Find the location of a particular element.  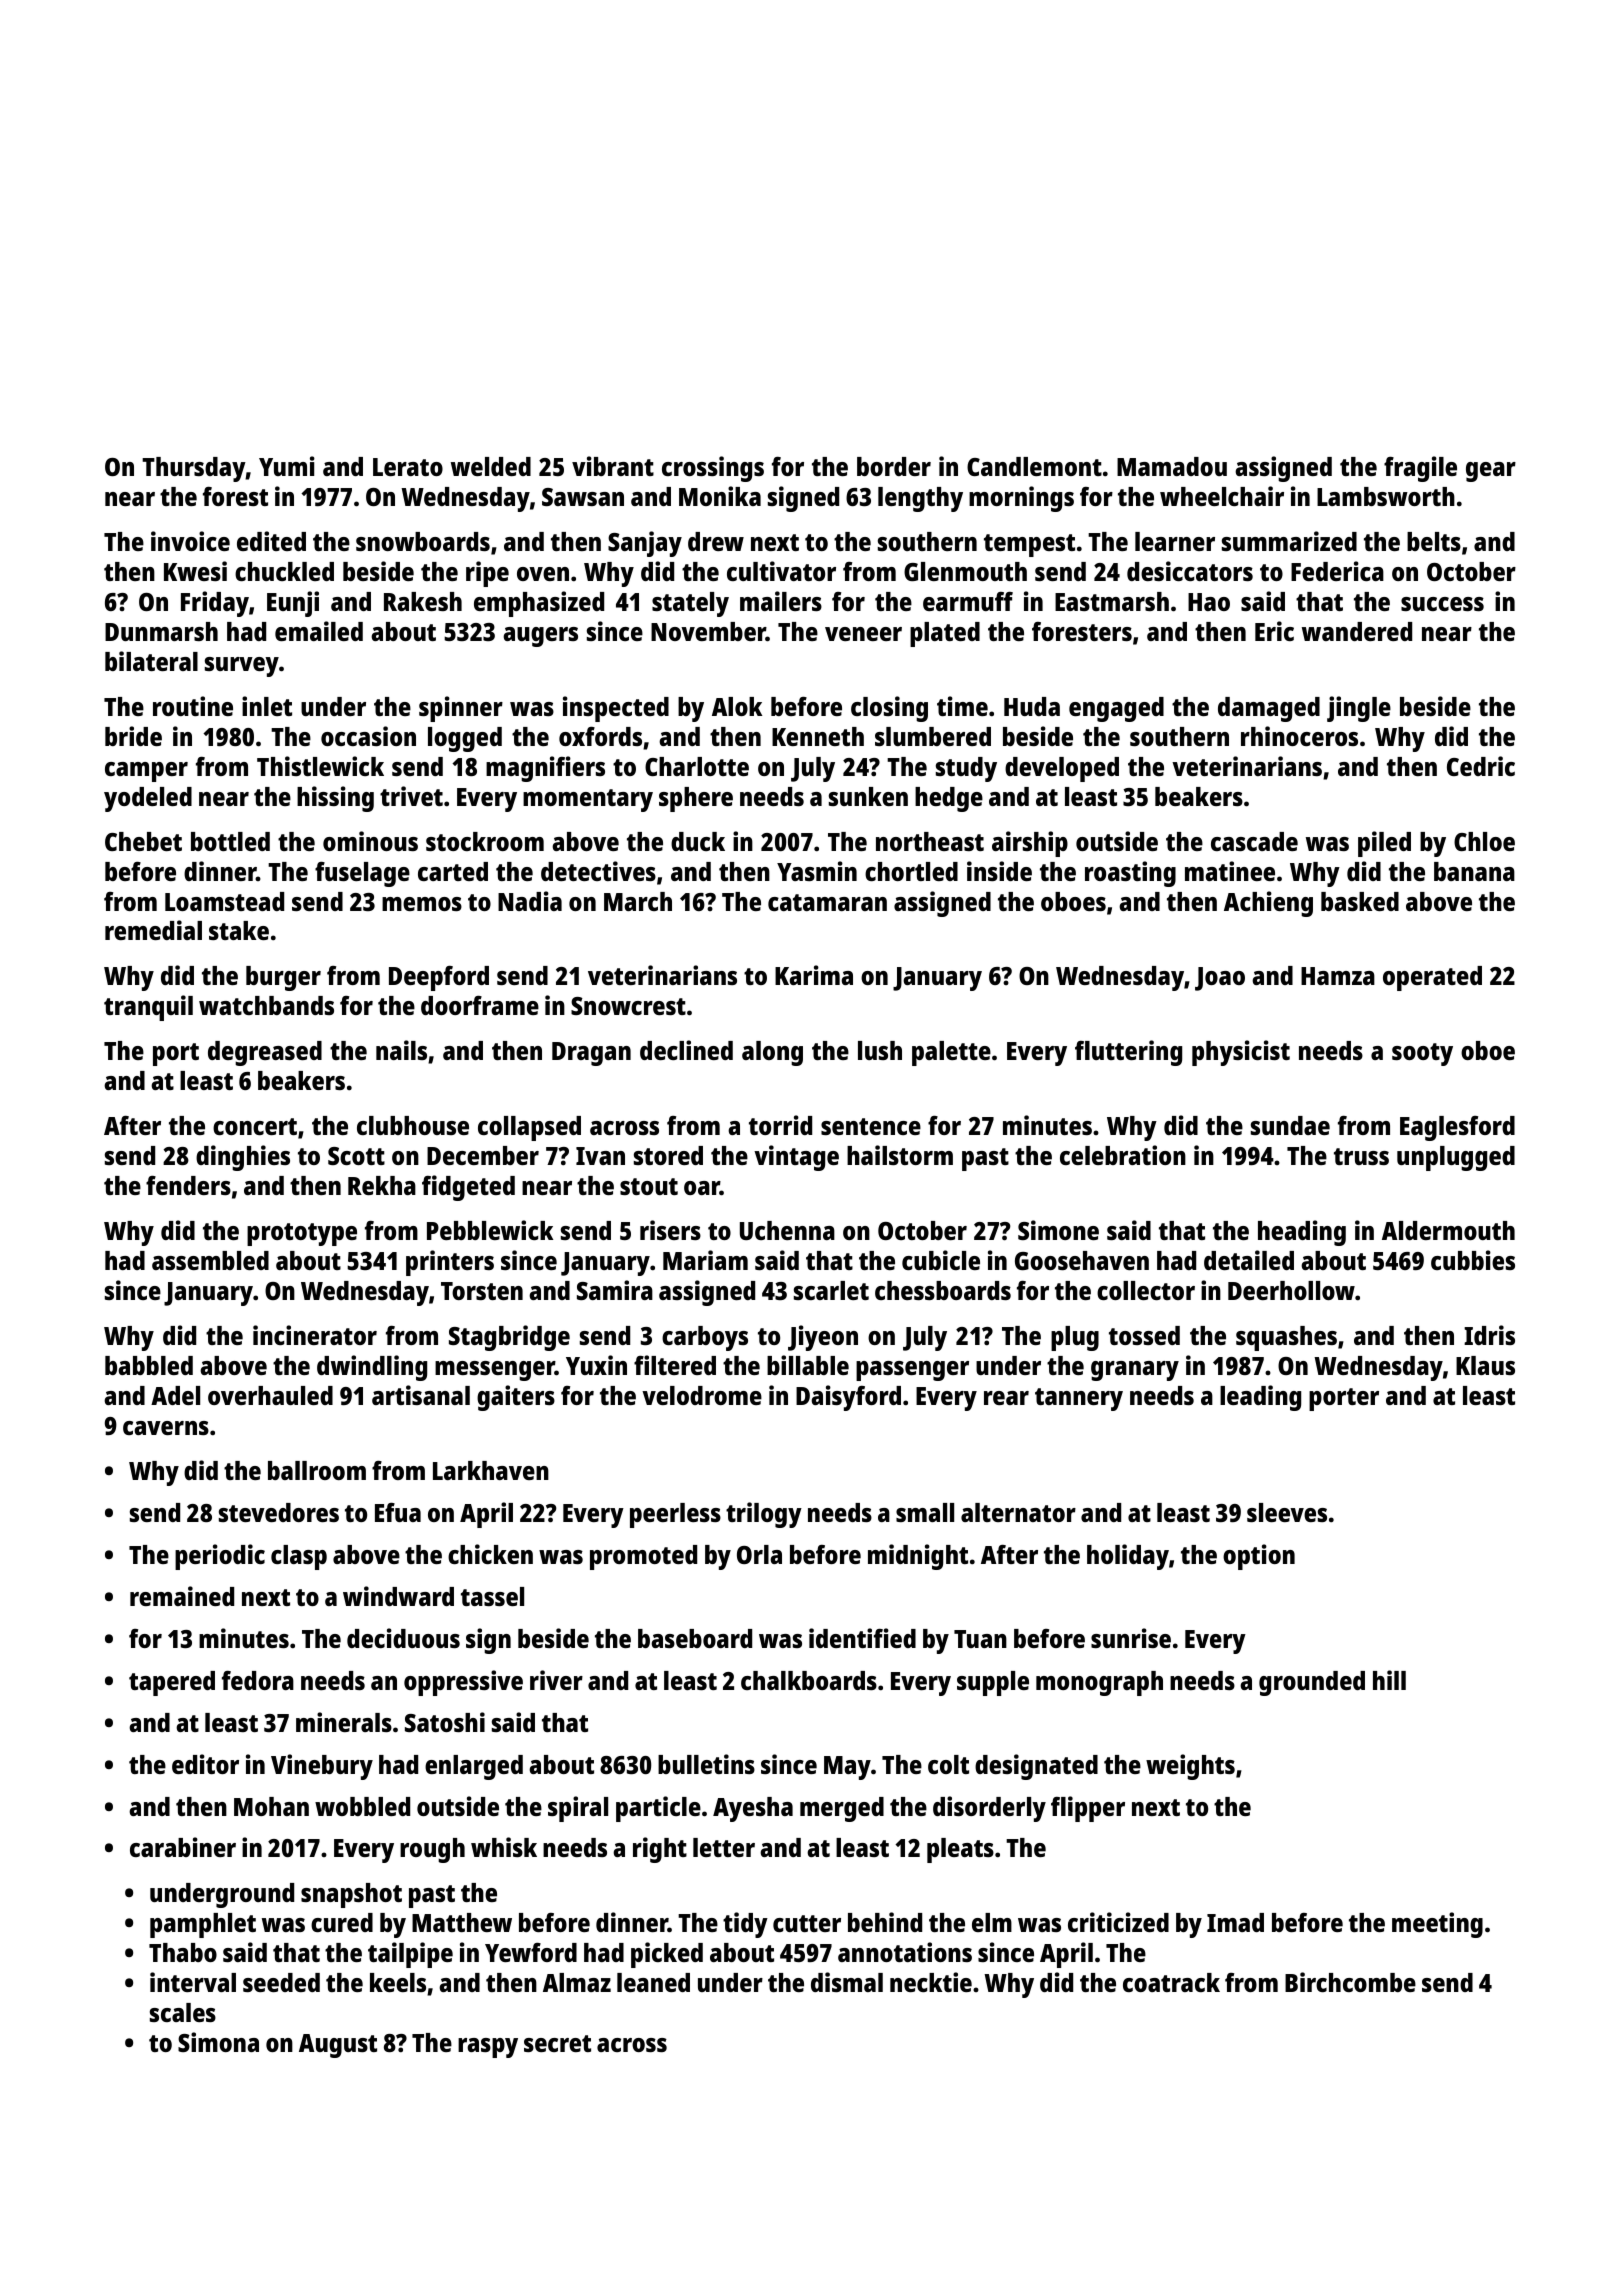

Thursday is located at coordinates (194, 469).
